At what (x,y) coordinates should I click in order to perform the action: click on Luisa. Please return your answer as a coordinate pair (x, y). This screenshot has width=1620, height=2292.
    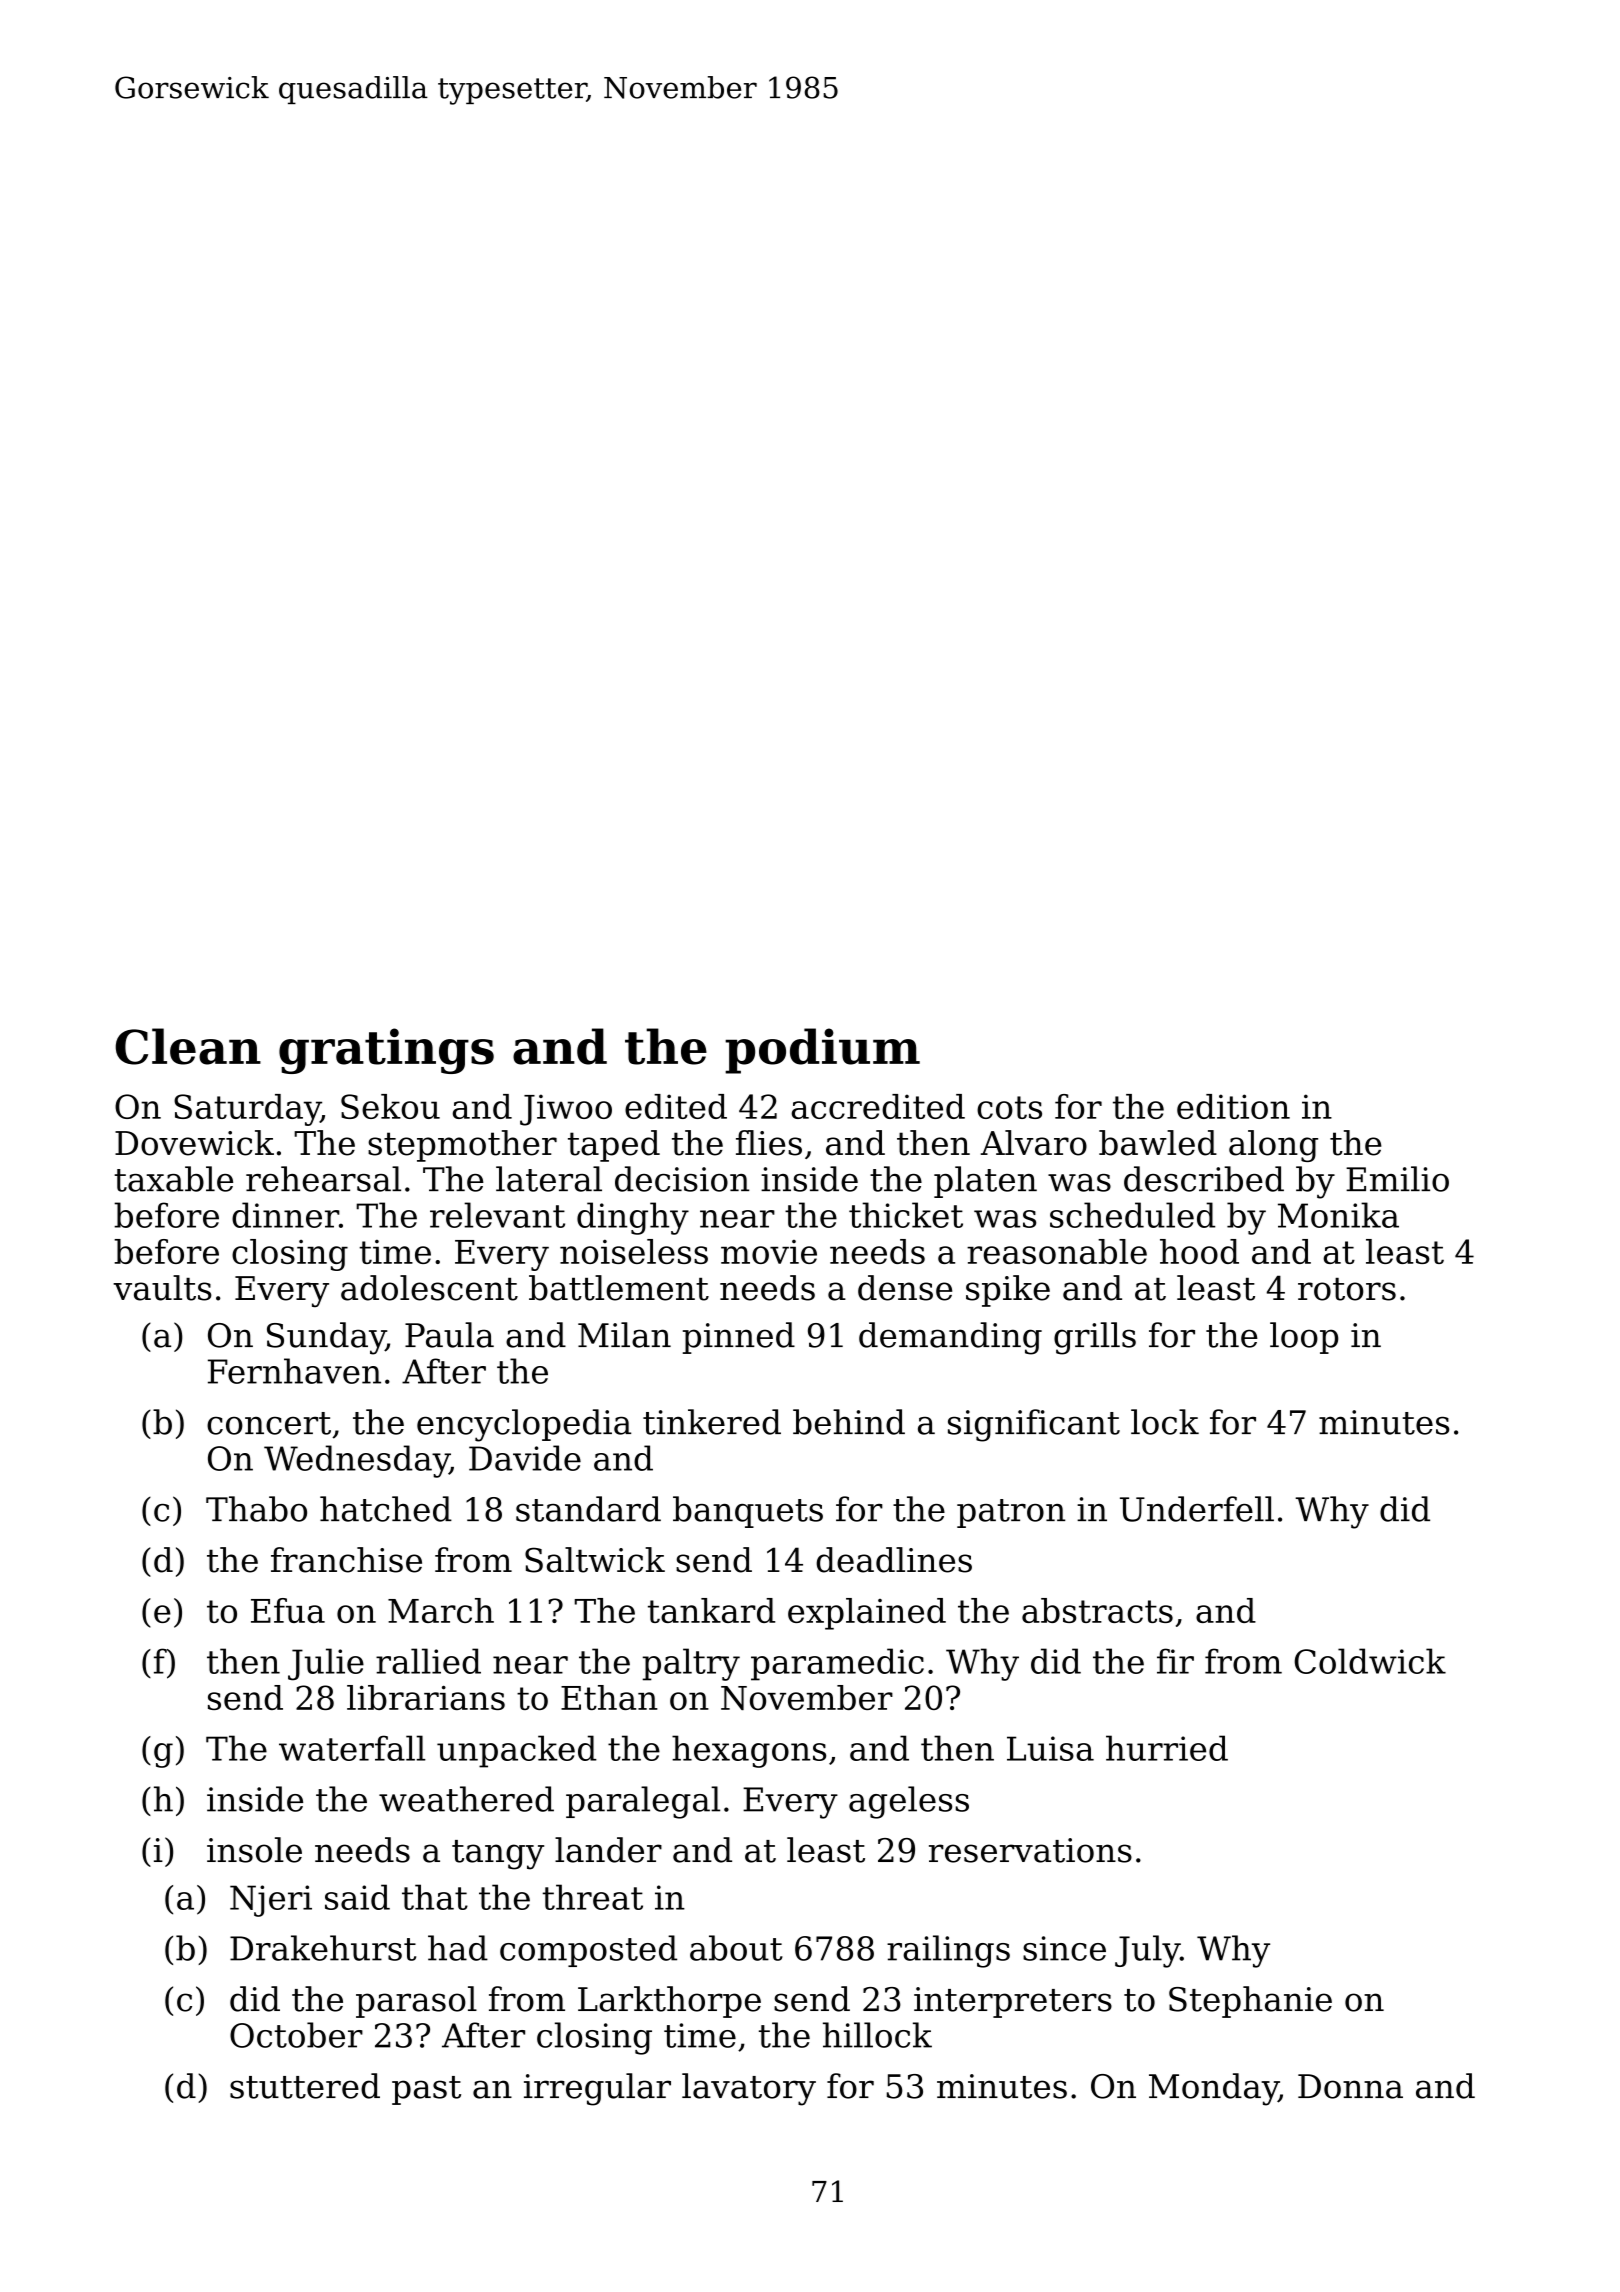
    Looking at the image, I should click on (1050, 1748).
